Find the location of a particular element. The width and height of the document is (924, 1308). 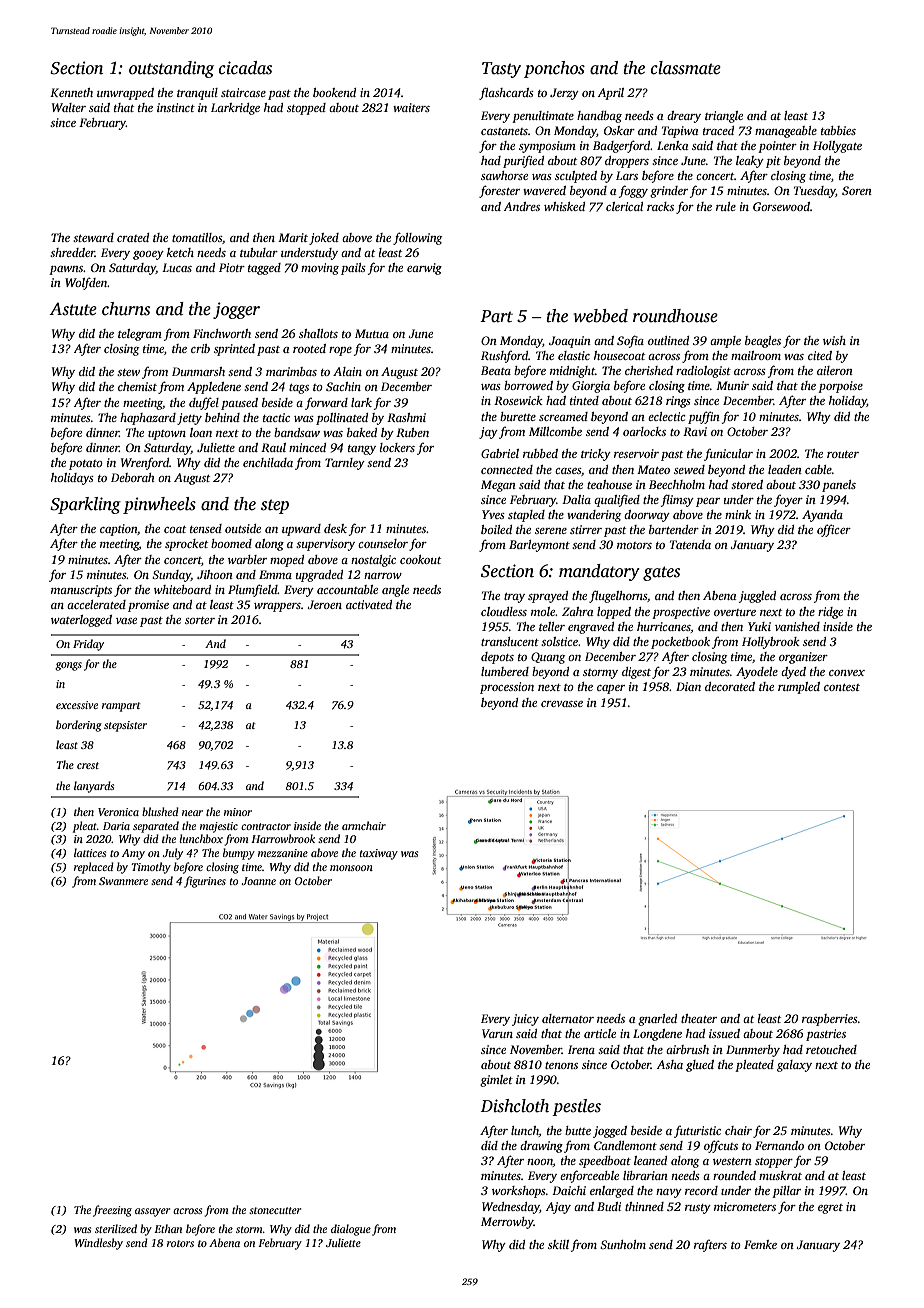

alternator is located at coordinates (568, 1018).
